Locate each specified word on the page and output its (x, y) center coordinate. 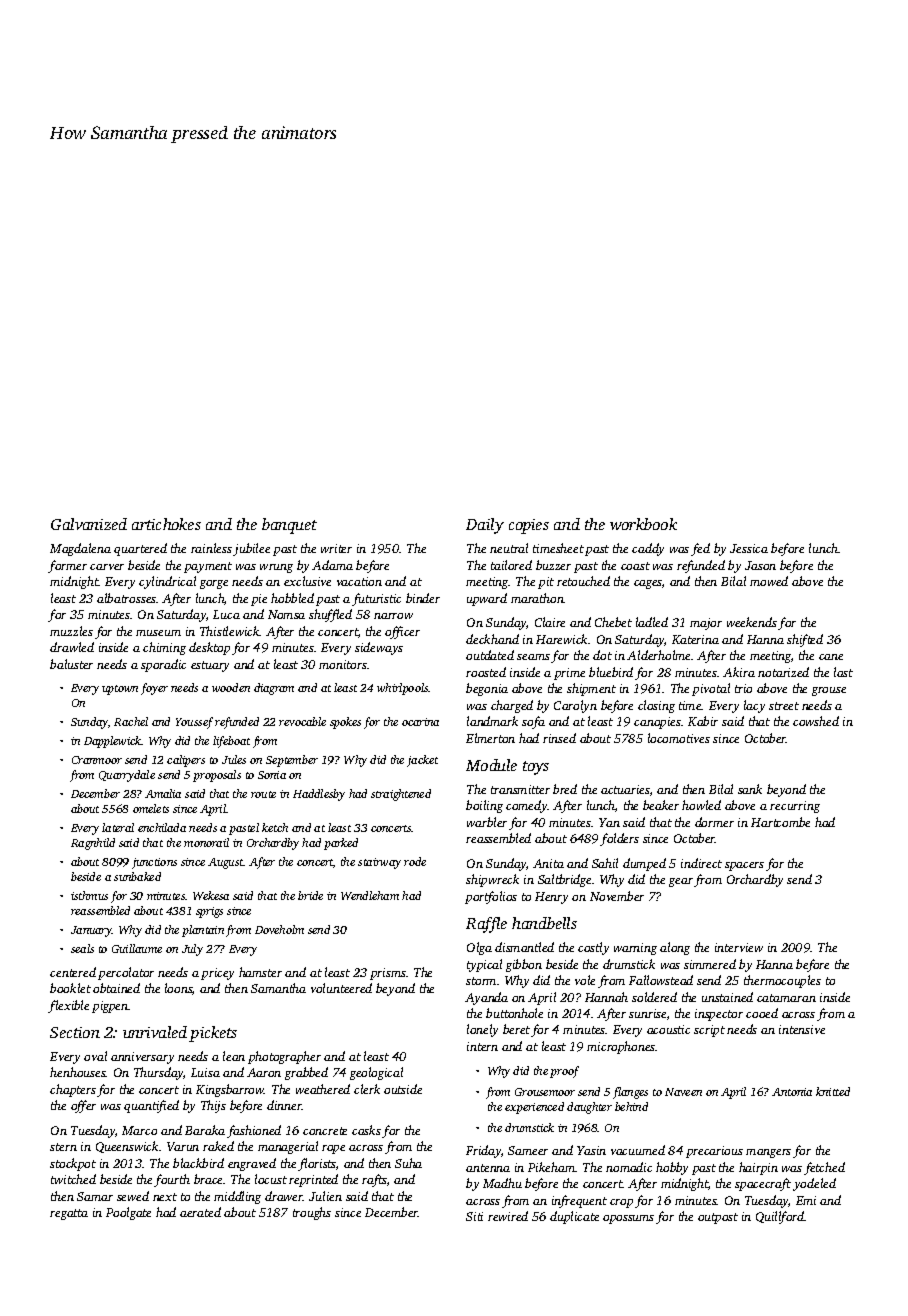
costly (593, 948)
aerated (200, 1212)
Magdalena (80, 549)
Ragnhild (93, 844)
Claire (550, 622)
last (843, 672)
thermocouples (782, 981)
